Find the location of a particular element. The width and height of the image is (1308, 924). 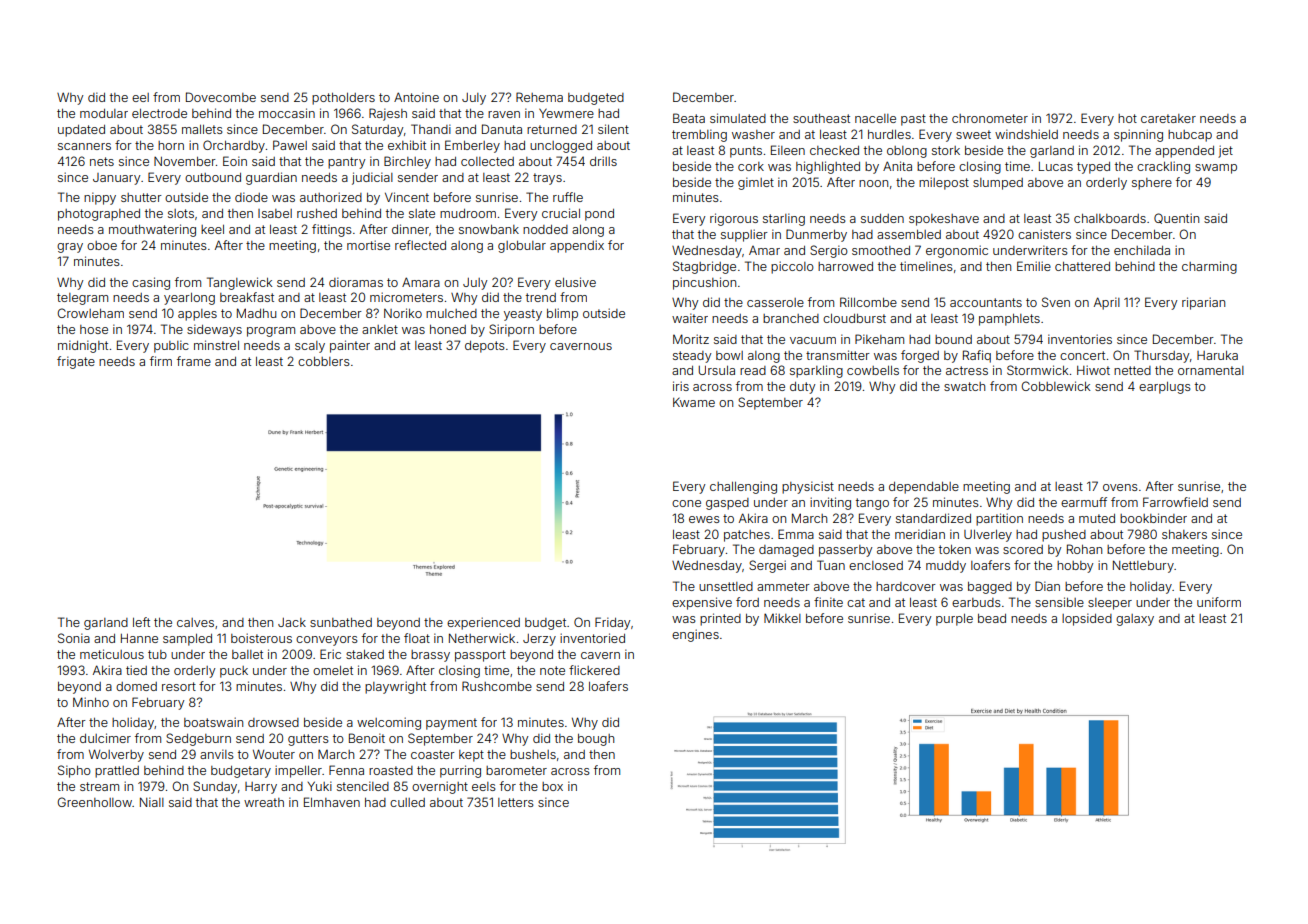

cobblers is located at coordinates (324, 361).
